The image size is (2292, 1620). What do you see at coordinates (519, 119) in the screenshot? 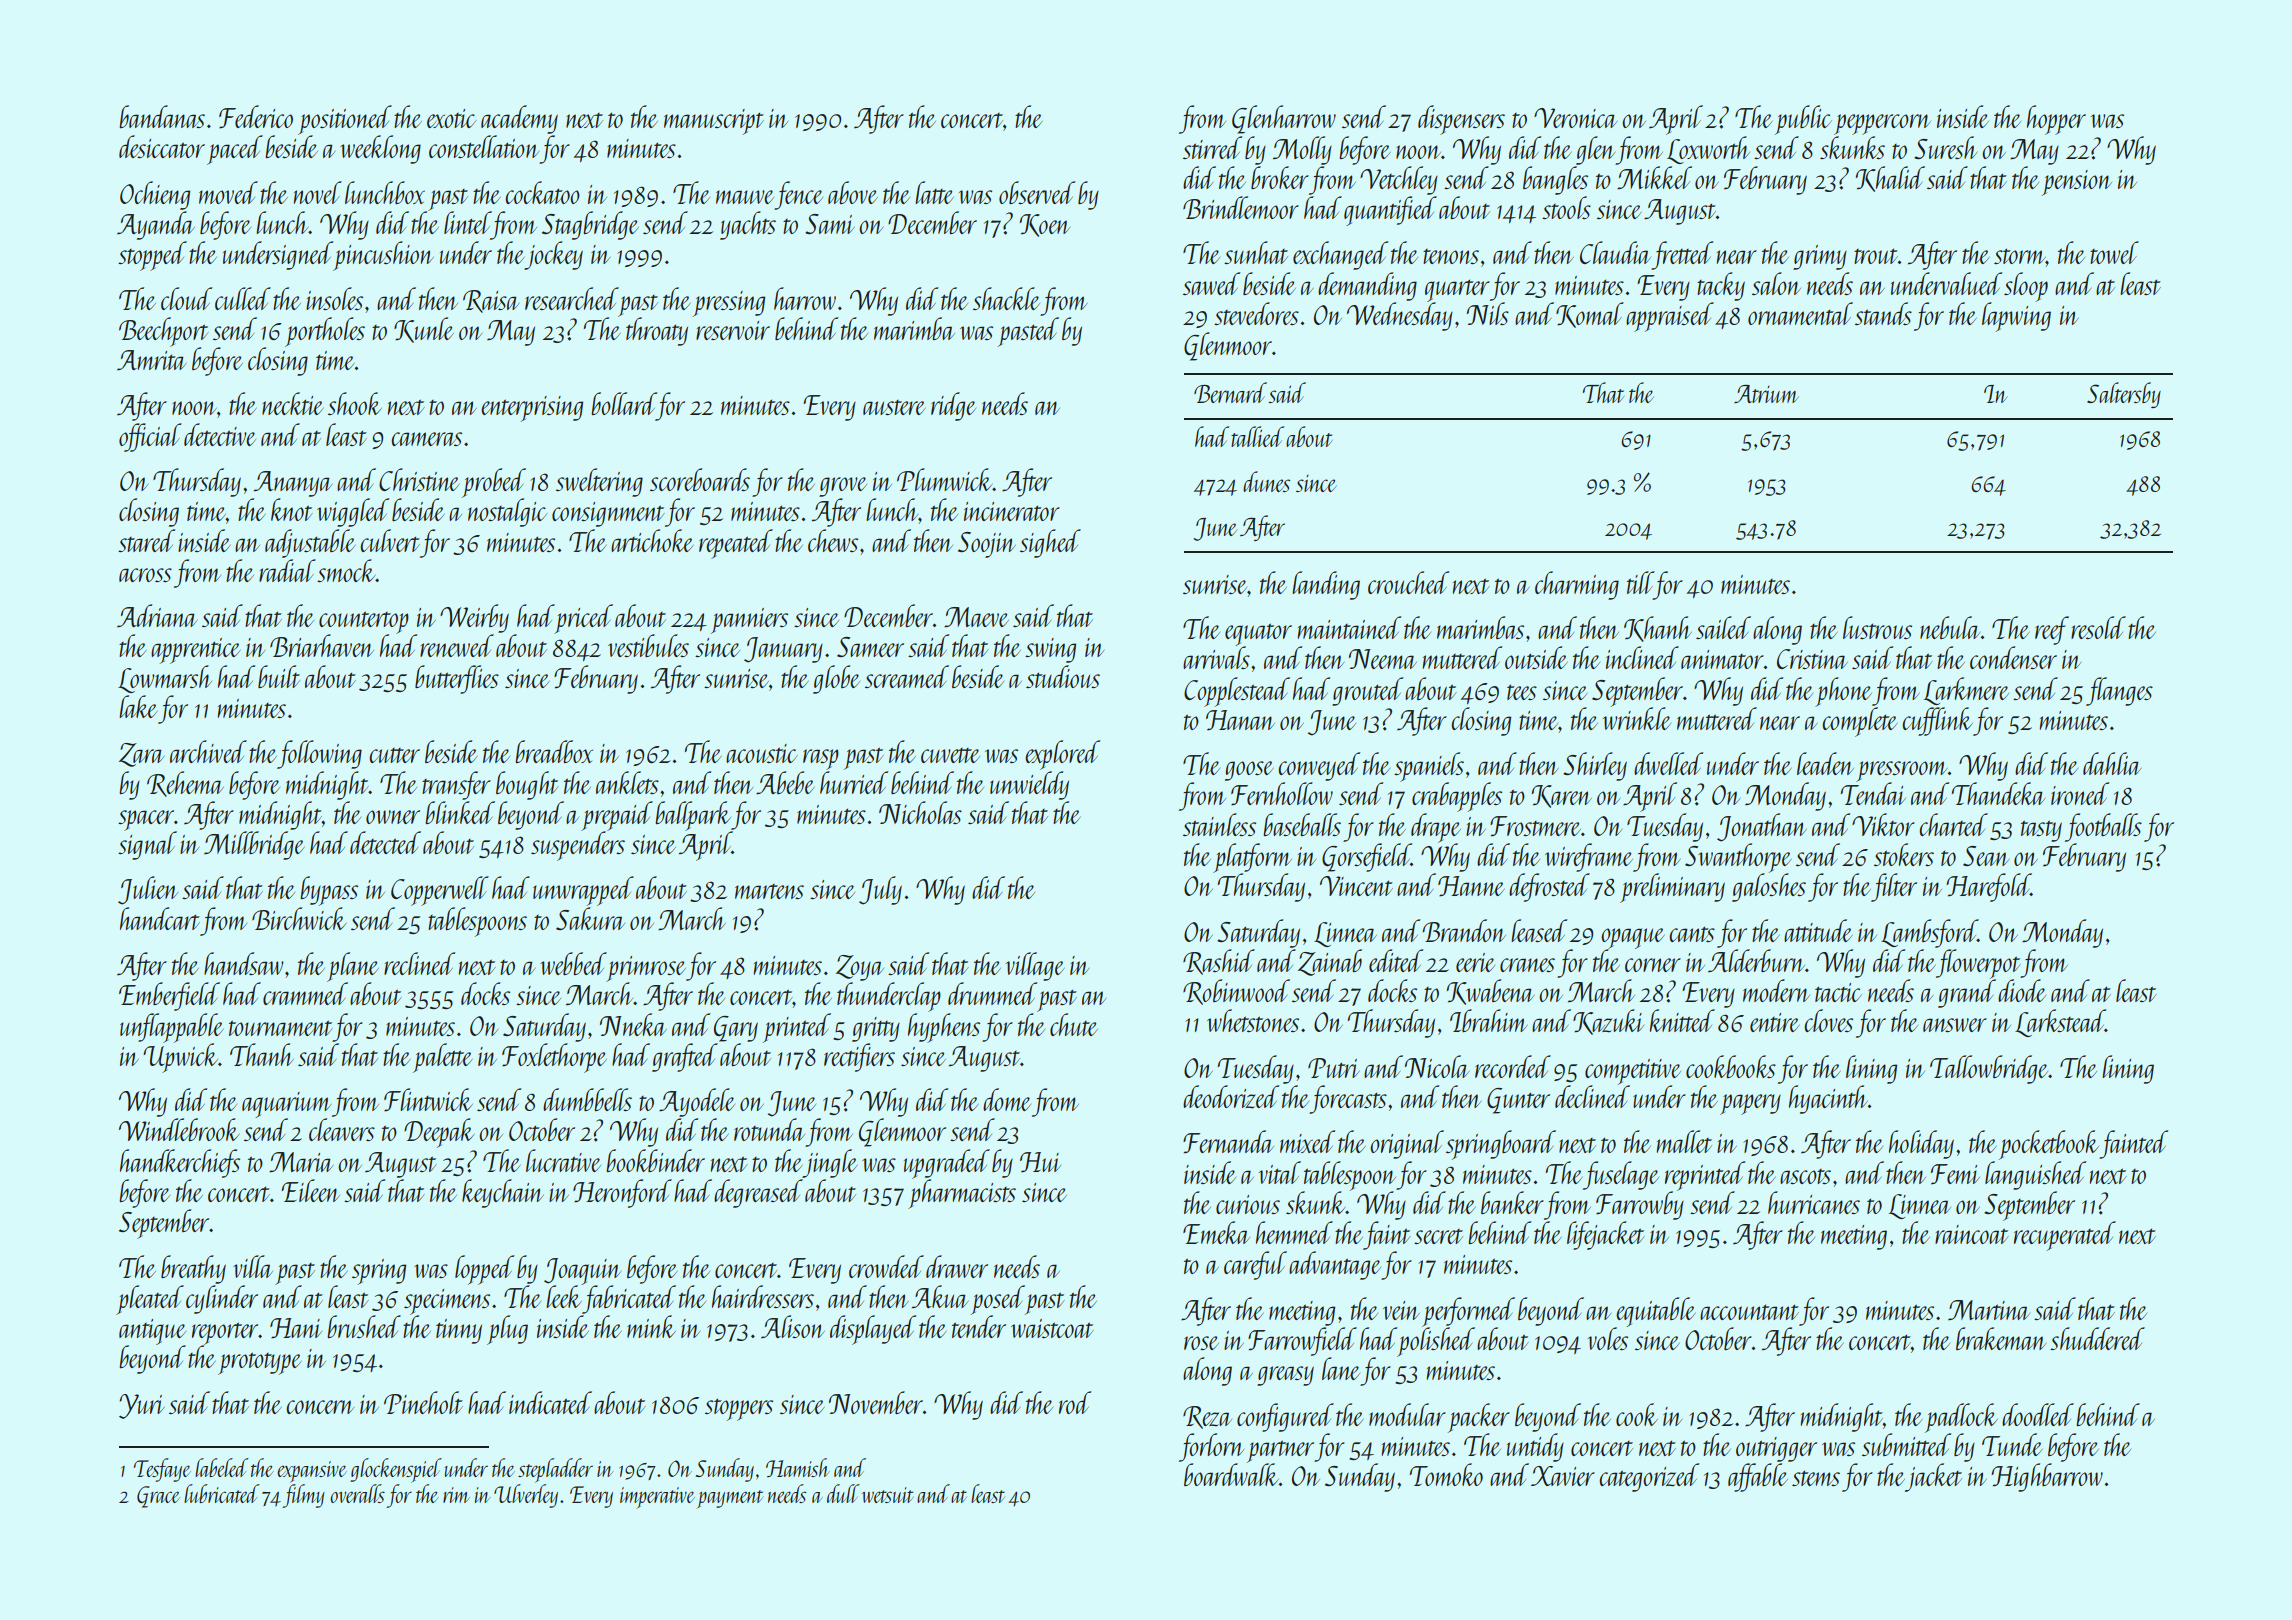
I see `academy` at bounding box center [519, 119].
